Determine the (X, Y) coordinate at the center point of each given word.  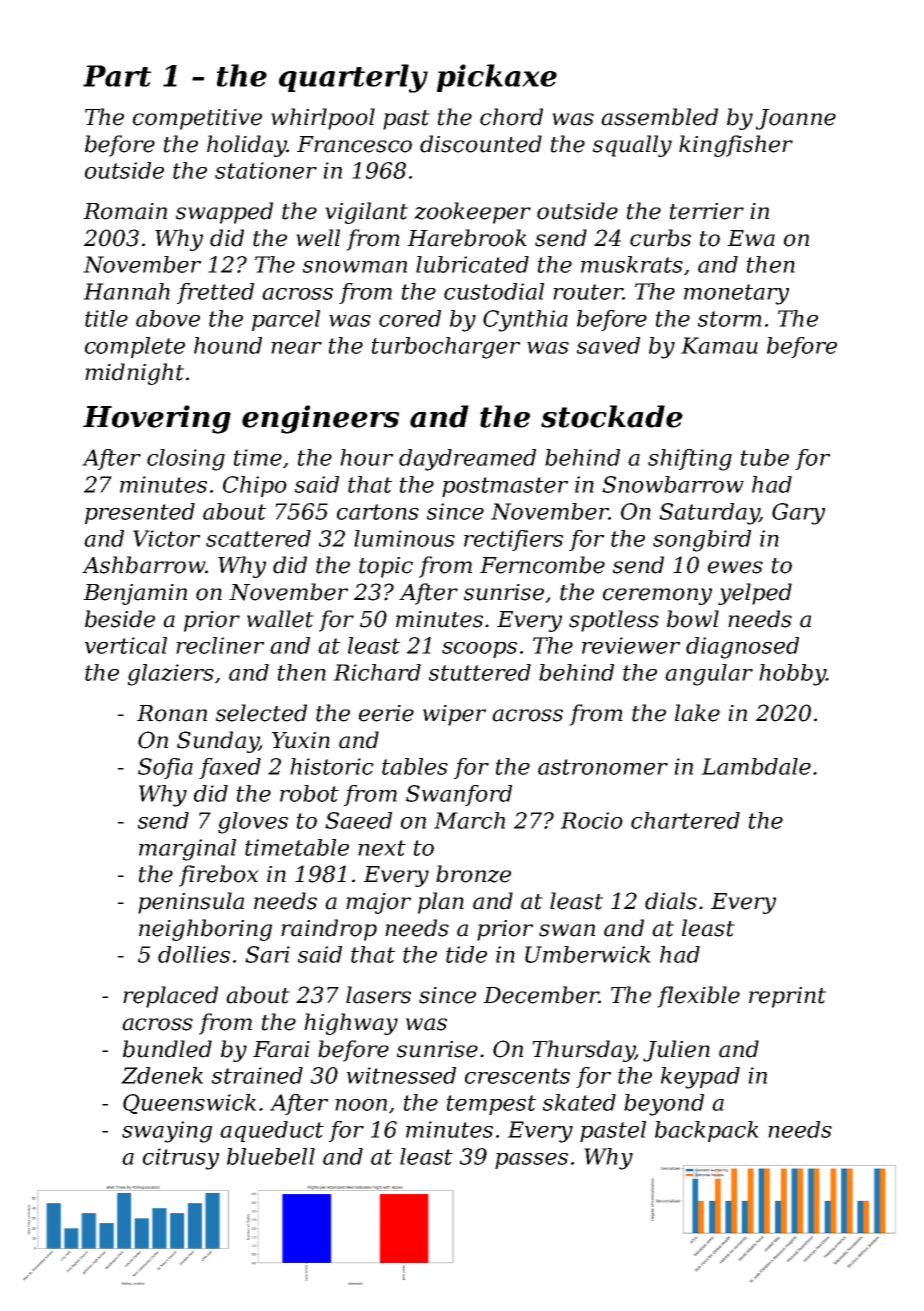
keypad (700, 1078)
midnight (134, 374)
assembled (659, 117)
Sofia (165, 768)
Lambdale (756, 766)
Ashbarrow (143, 565)
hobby (792, 675)
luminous (404, 538)
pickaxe (497, 78)
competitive (197, 119)
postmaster (505, 487)
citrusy (181, 1159)
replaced (170, 997)
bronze (473, 874)
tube (765, 457)
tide (466, 954)
